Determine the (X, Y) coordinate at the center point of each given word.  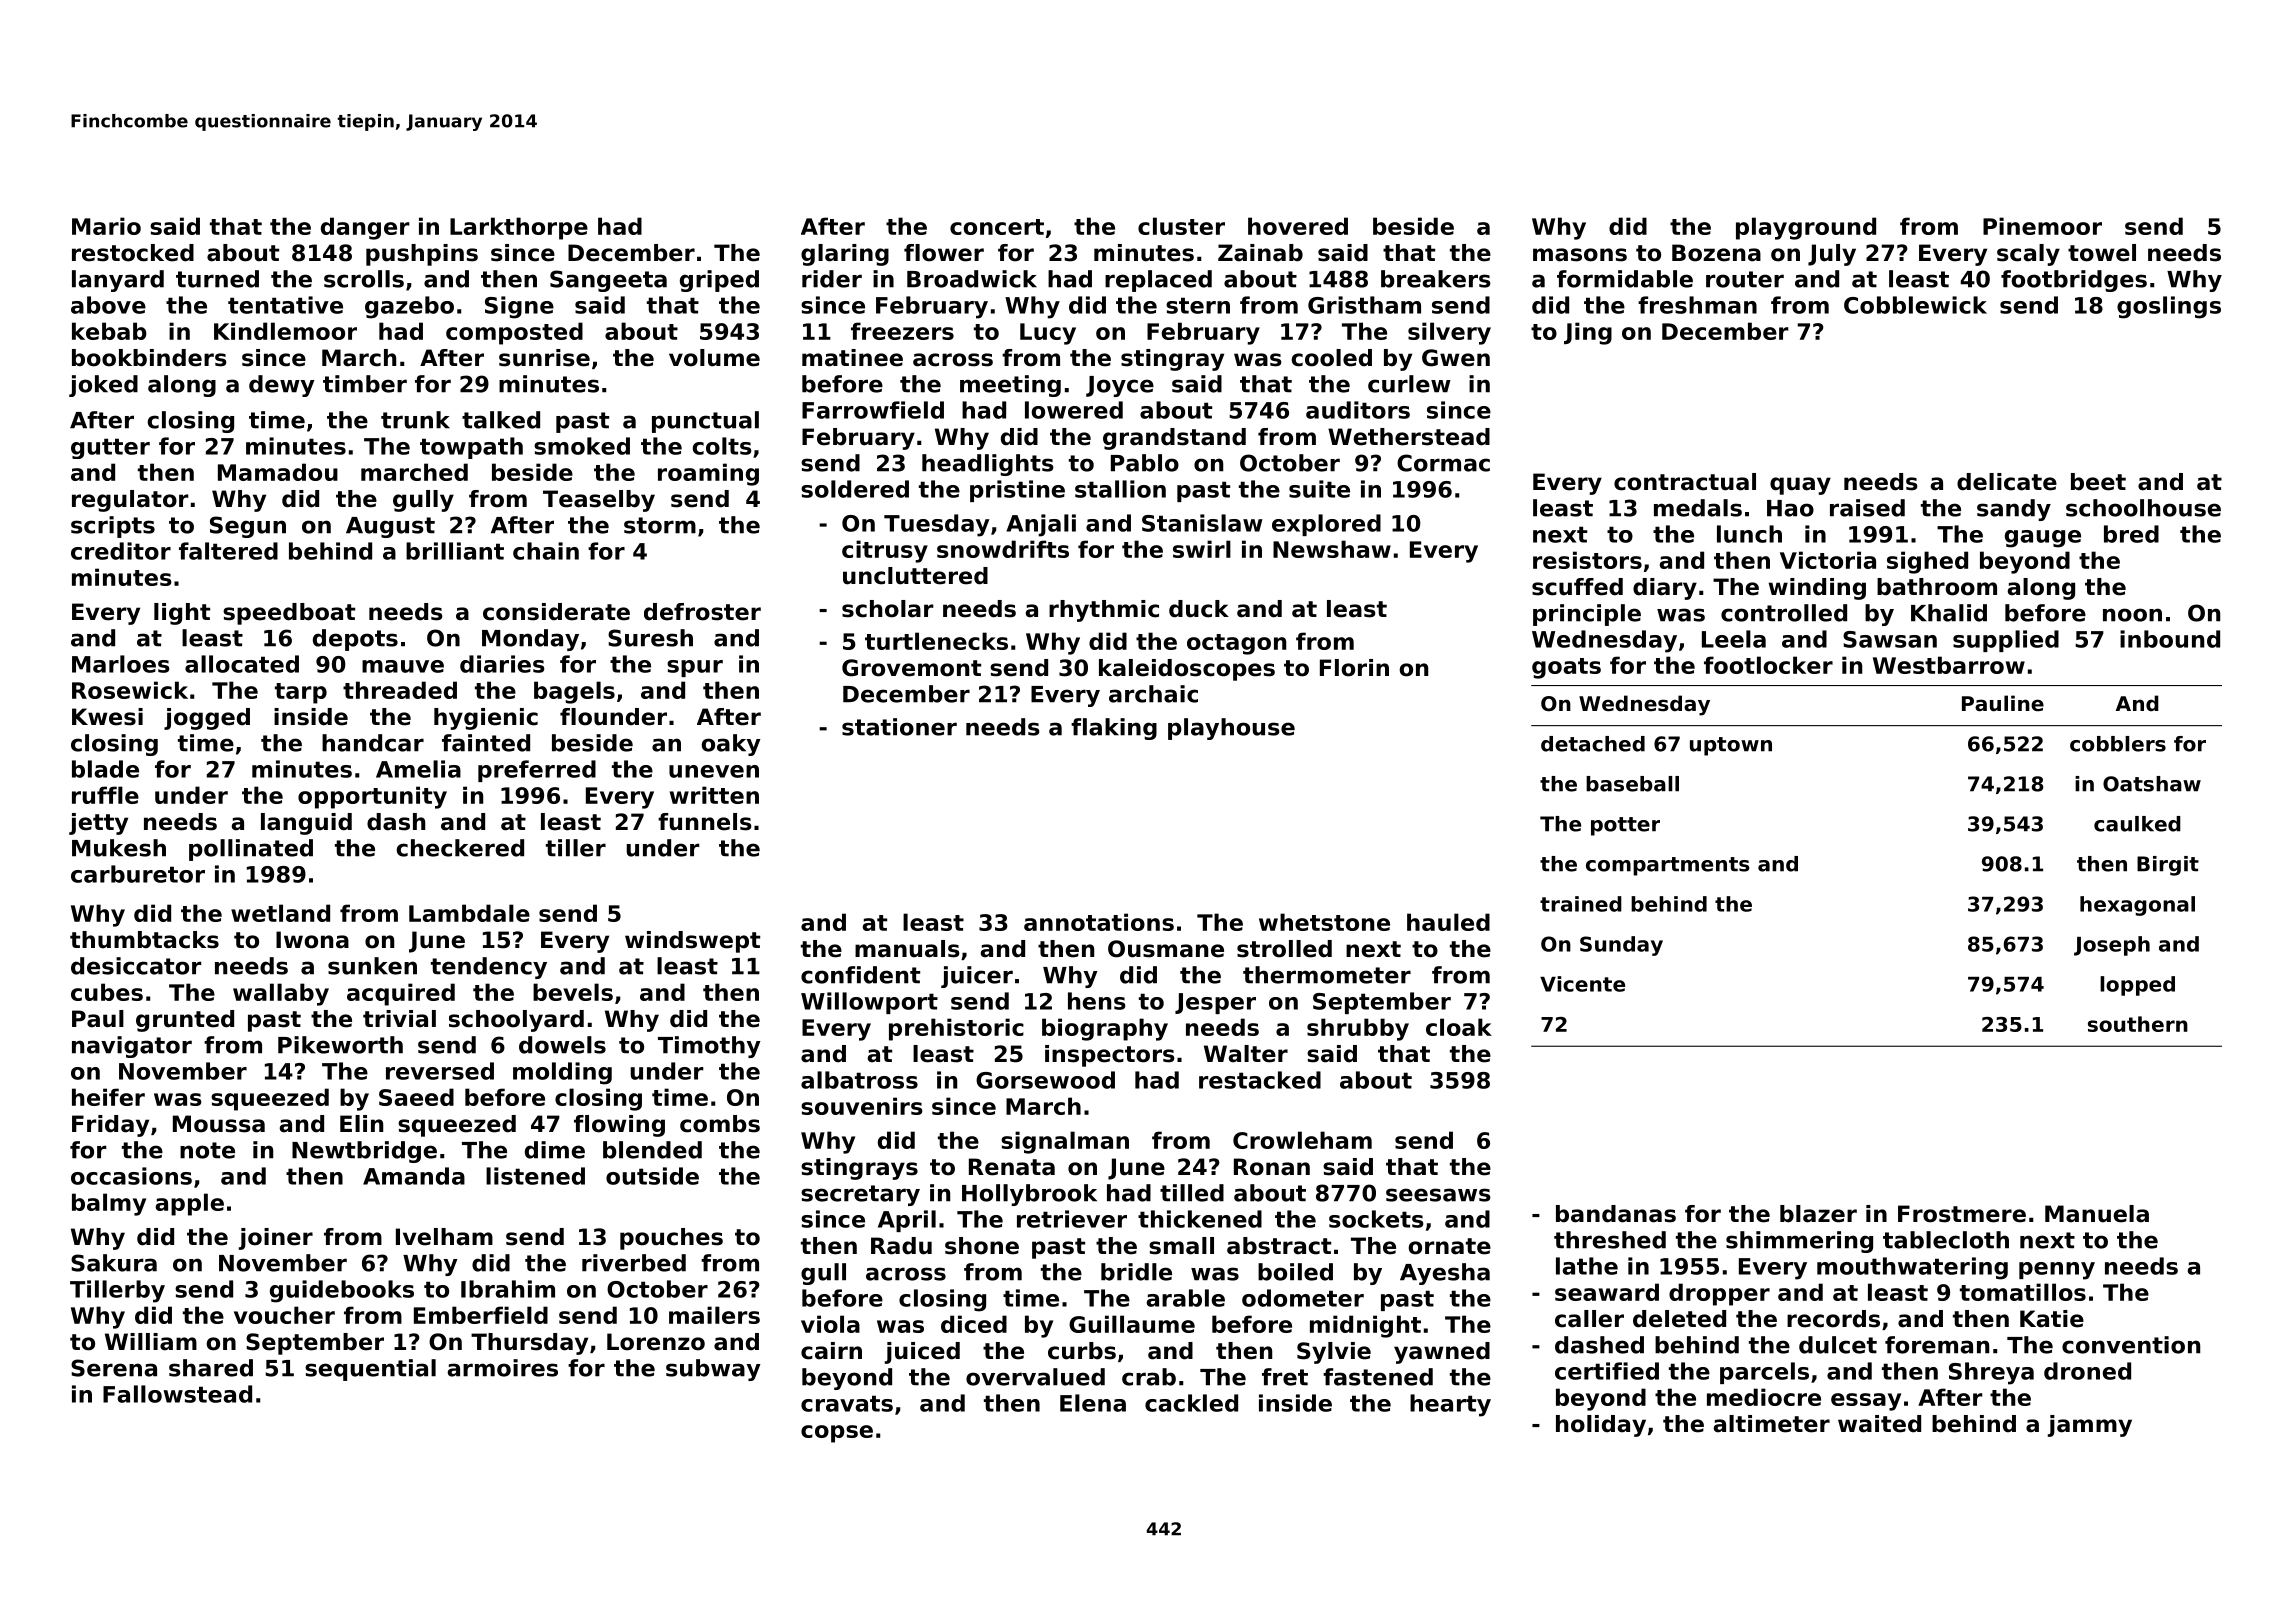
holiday (1601, 1426)
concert (997, 227)
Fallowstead (177, 1394)
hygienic (486, 719)
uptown (1731, 746)
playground (1806, 228)
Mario (106, 226)
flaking (1114, 729)
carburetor (138, 874)
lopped (2137, 986)
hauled (1448, 922)
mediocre (1764, 1397)
